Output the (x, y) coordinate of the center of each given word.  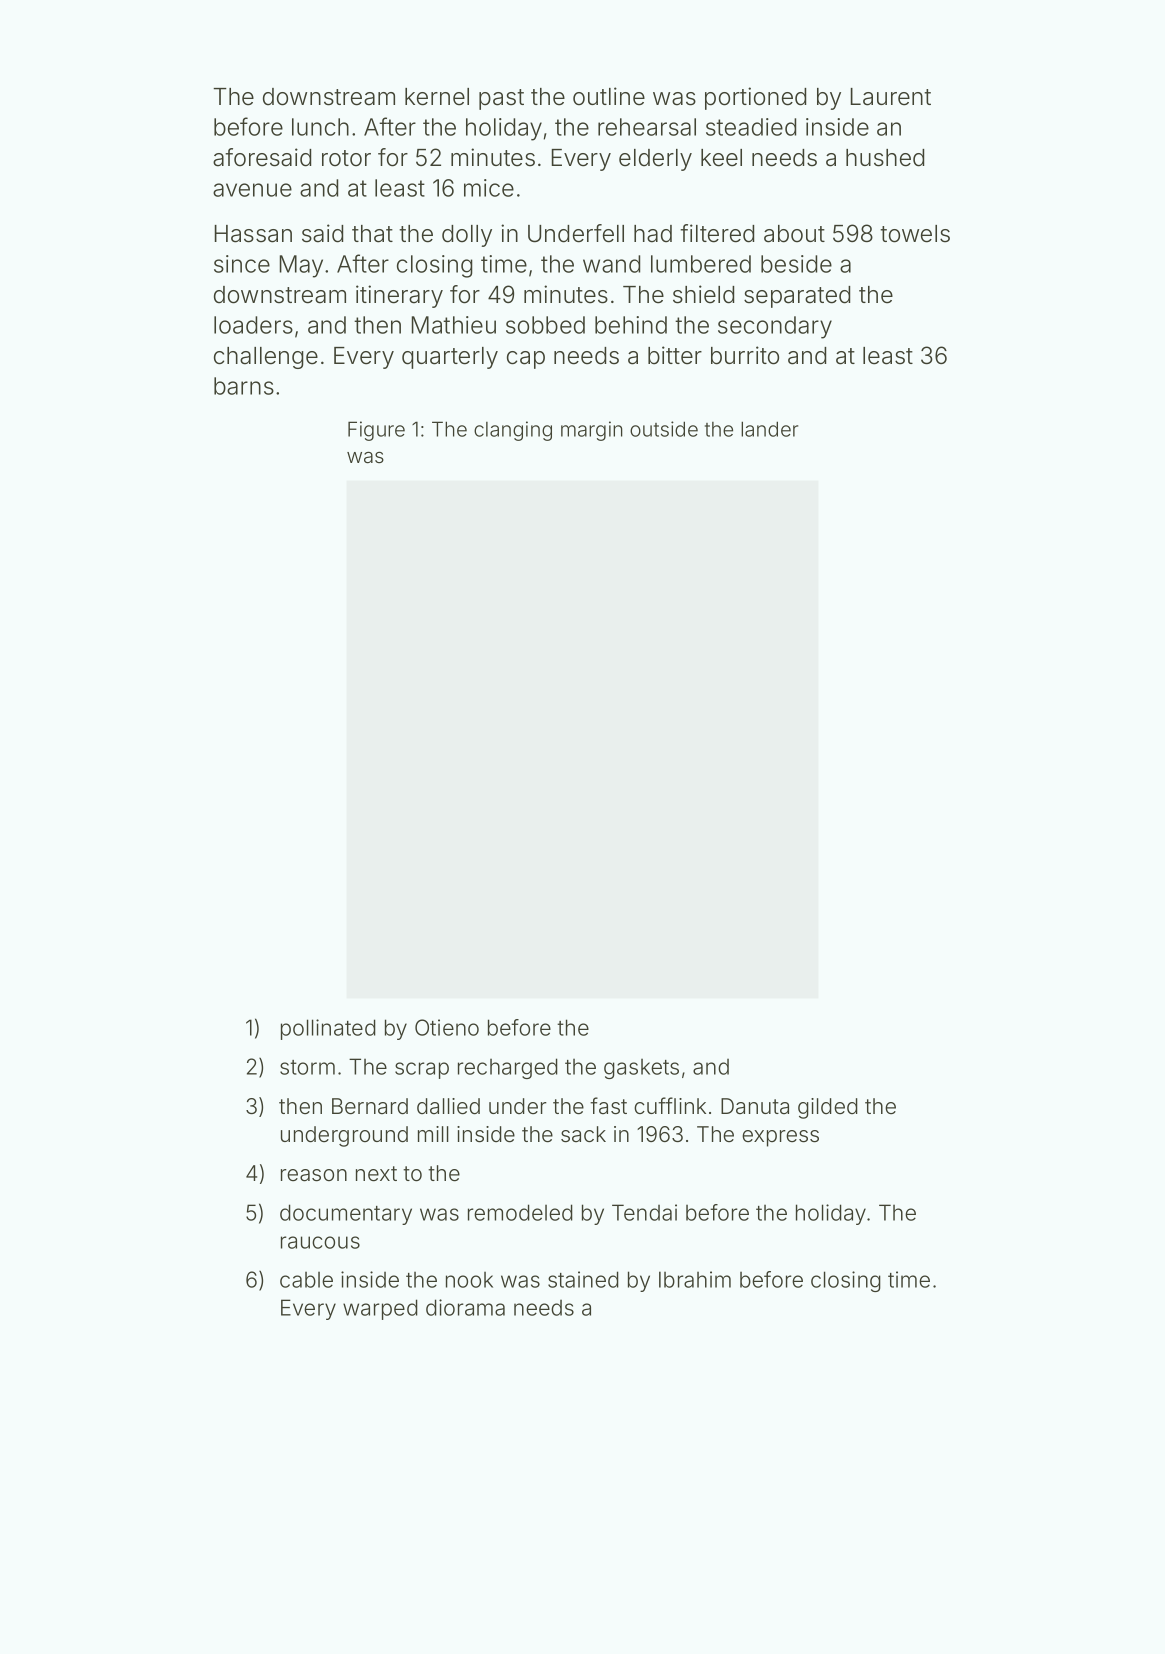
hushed (885, 158)
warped (380, 1309)
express (780, 1138)
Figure (376, 431)
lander (769, 429)
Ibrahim (695, 1279)
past (501, 99)
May (301, 266)
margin (592, 431)
